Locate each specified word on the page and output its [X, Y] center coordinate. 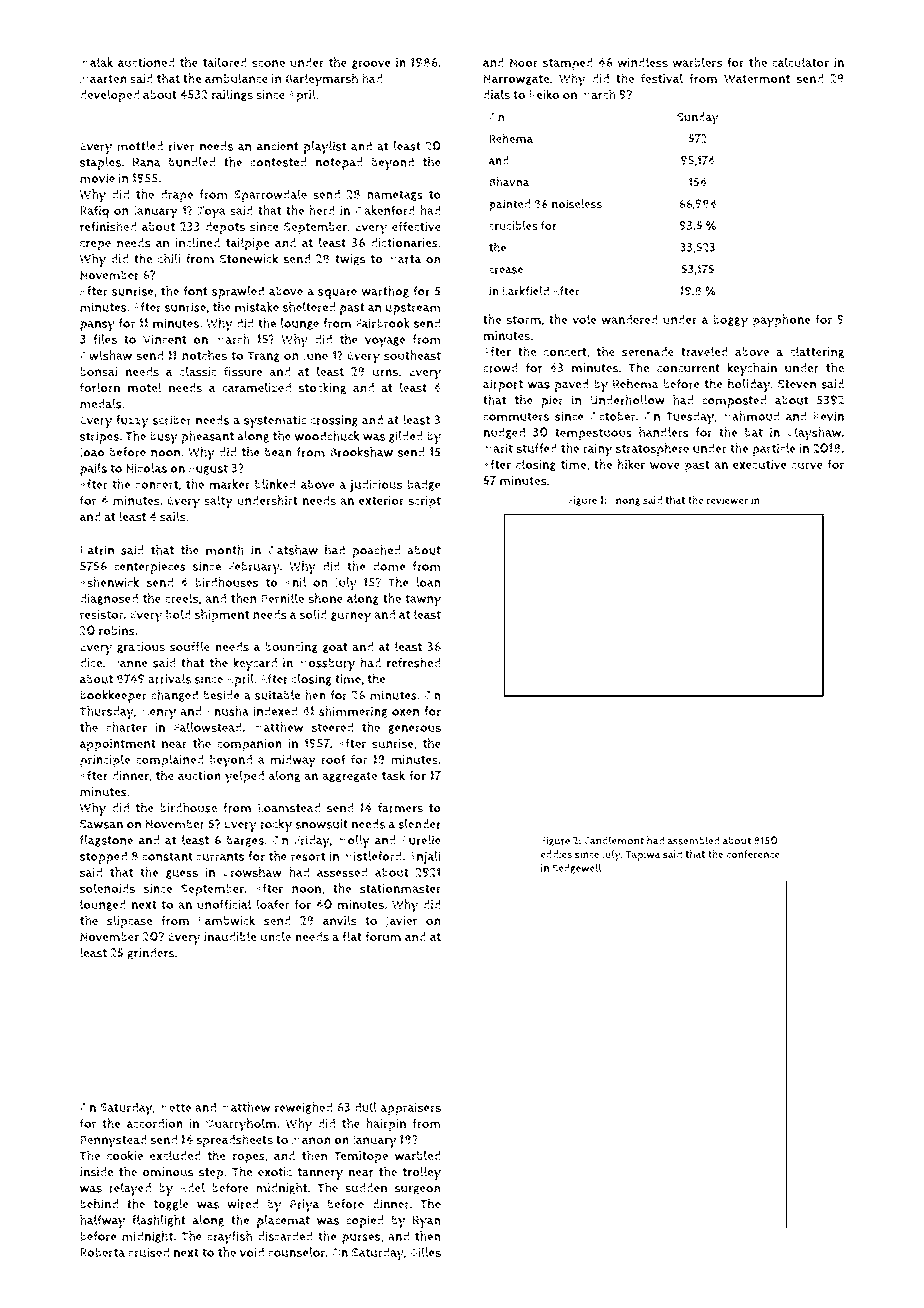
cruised [148, 1252]
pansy [97, 326]
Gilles [425, 1252]
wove [665, 465]
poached [376, 551]
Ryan [427, 1221]
